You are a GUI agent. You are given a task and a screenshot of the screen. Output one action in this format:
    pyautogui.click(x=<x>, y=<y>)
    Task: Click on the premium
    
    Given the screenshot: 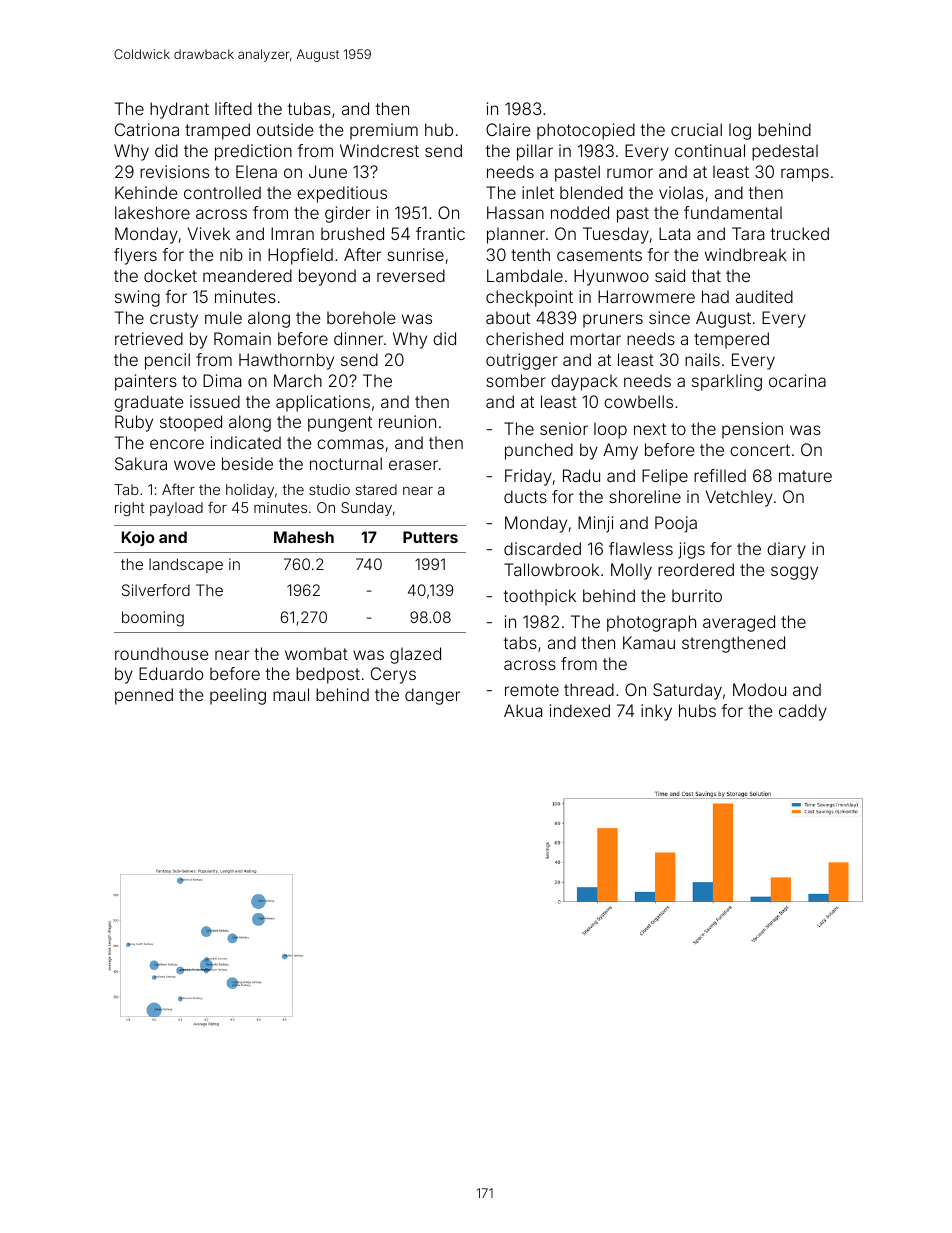 What is the action you would take?
    pyautogui.click(x=384, y=131)
